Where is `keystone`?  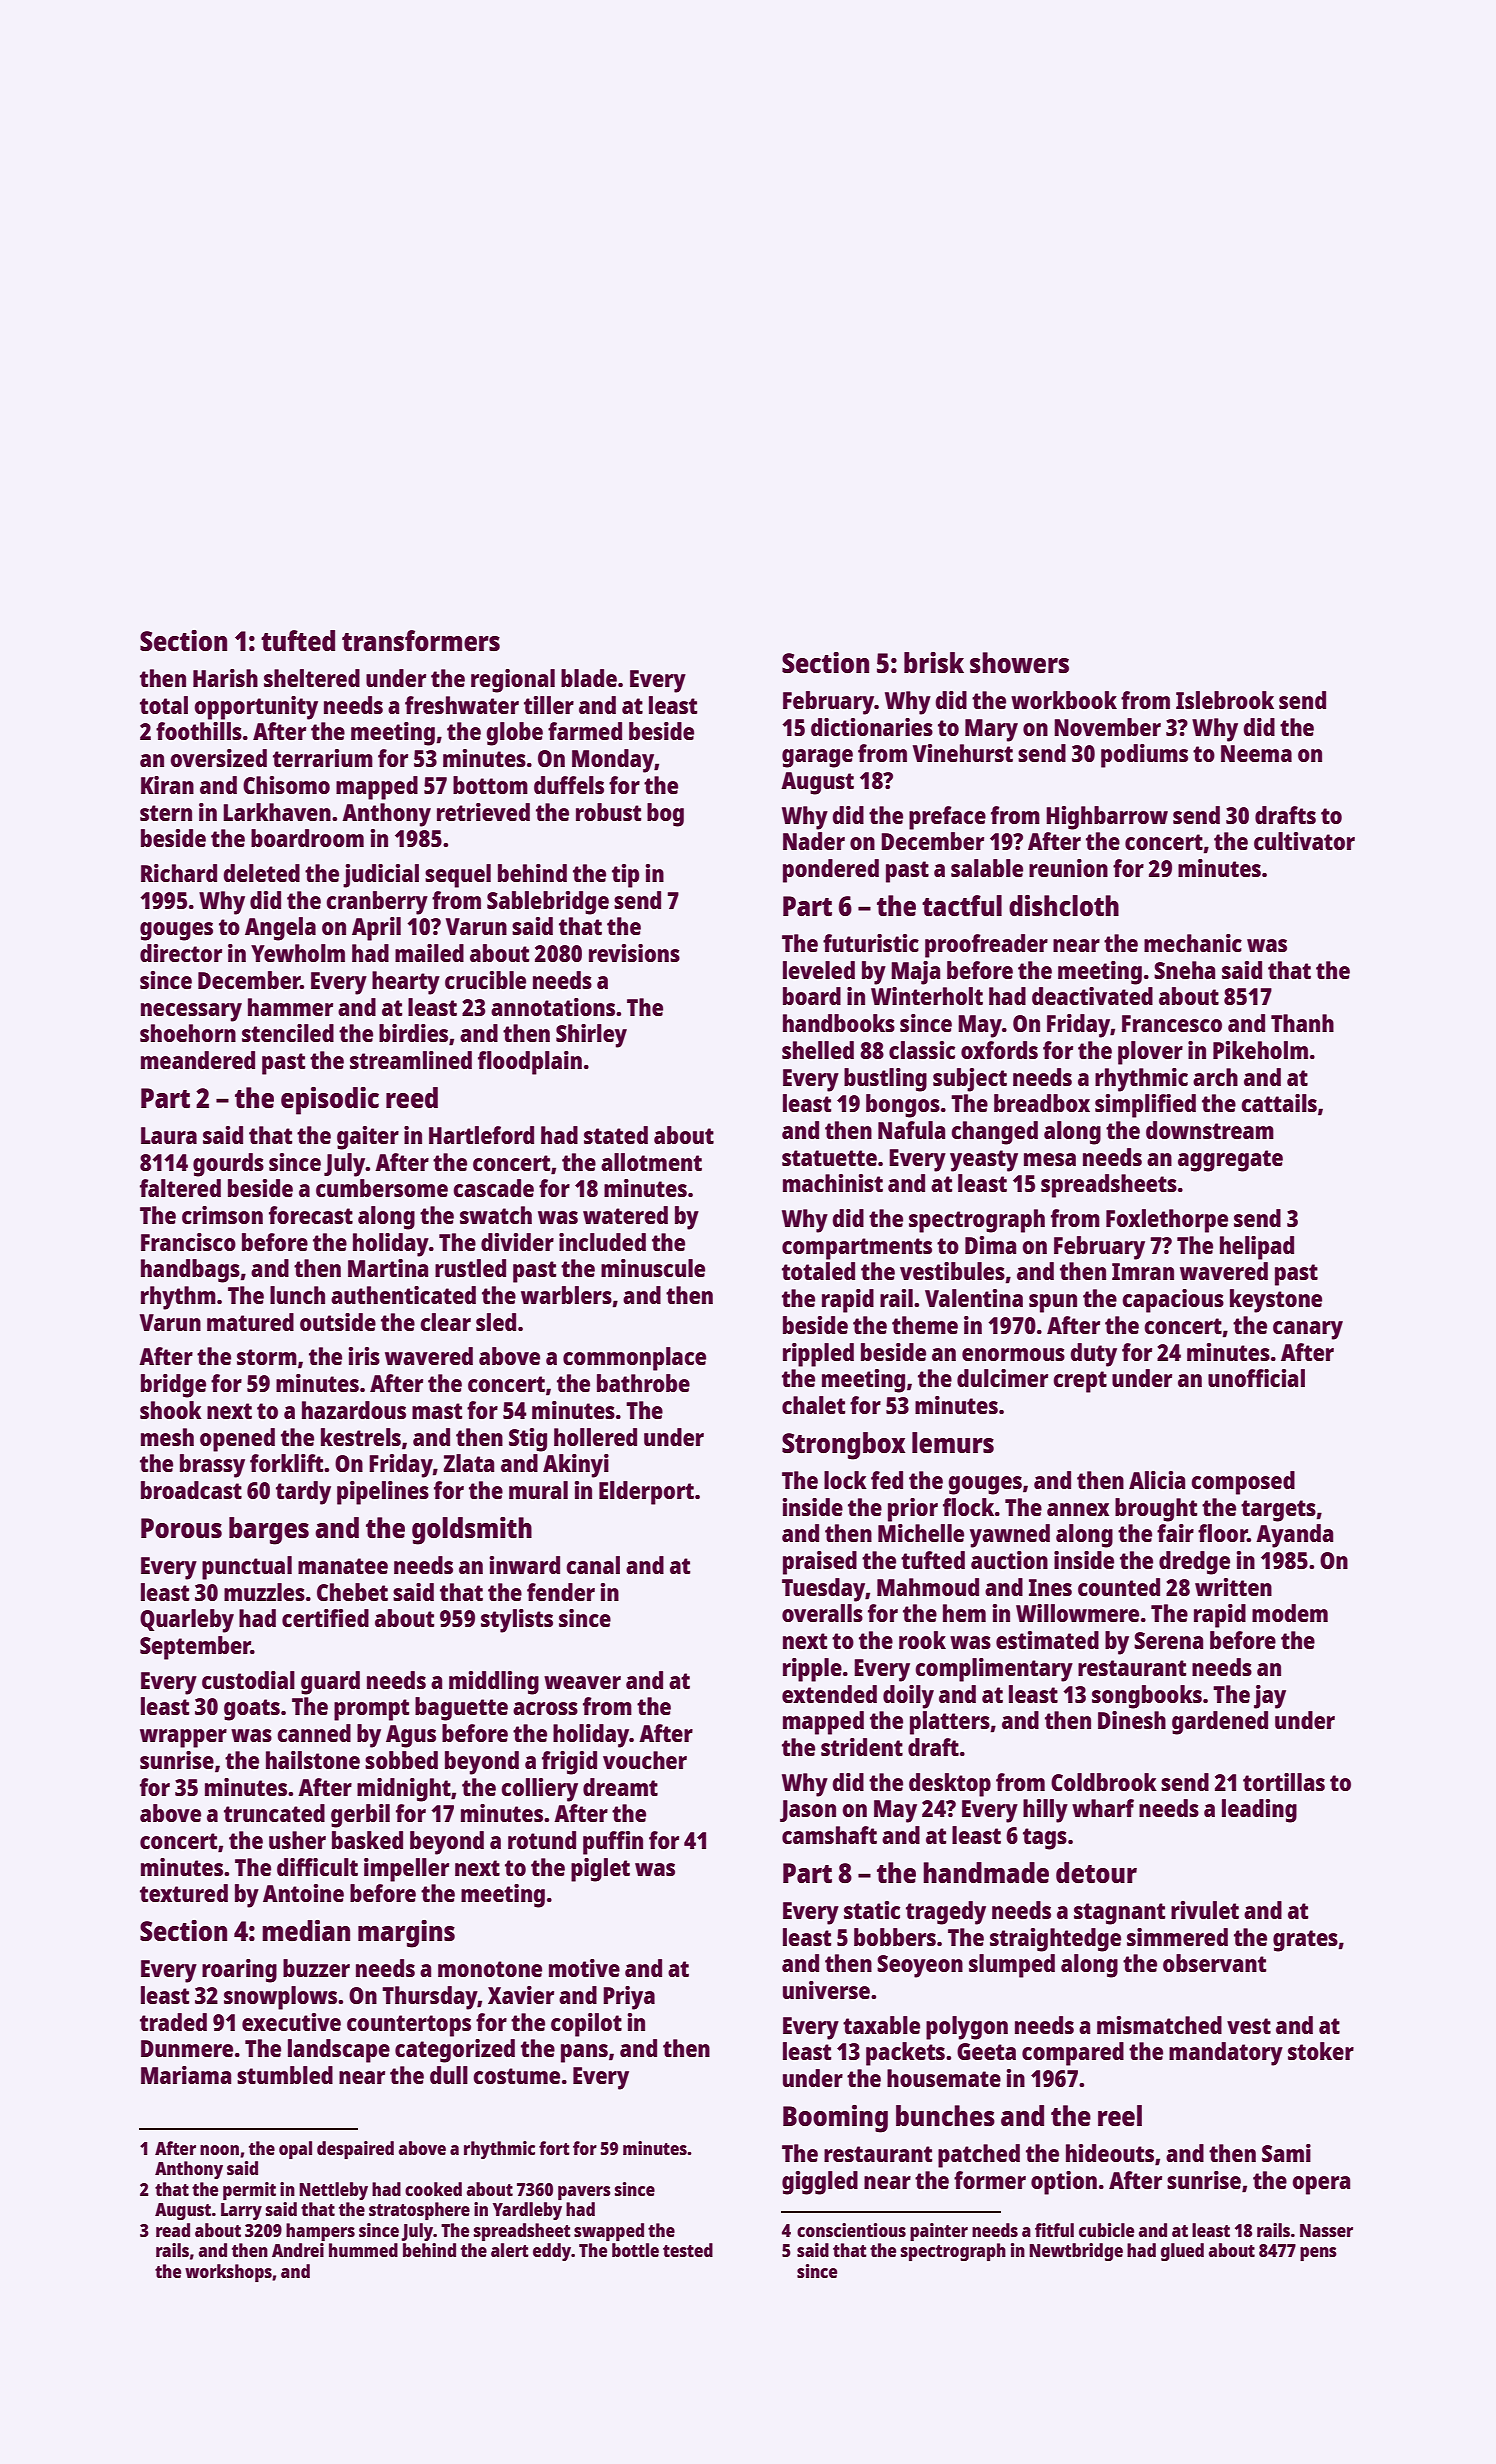 keystone is located at coordinates (1276, 1301).
